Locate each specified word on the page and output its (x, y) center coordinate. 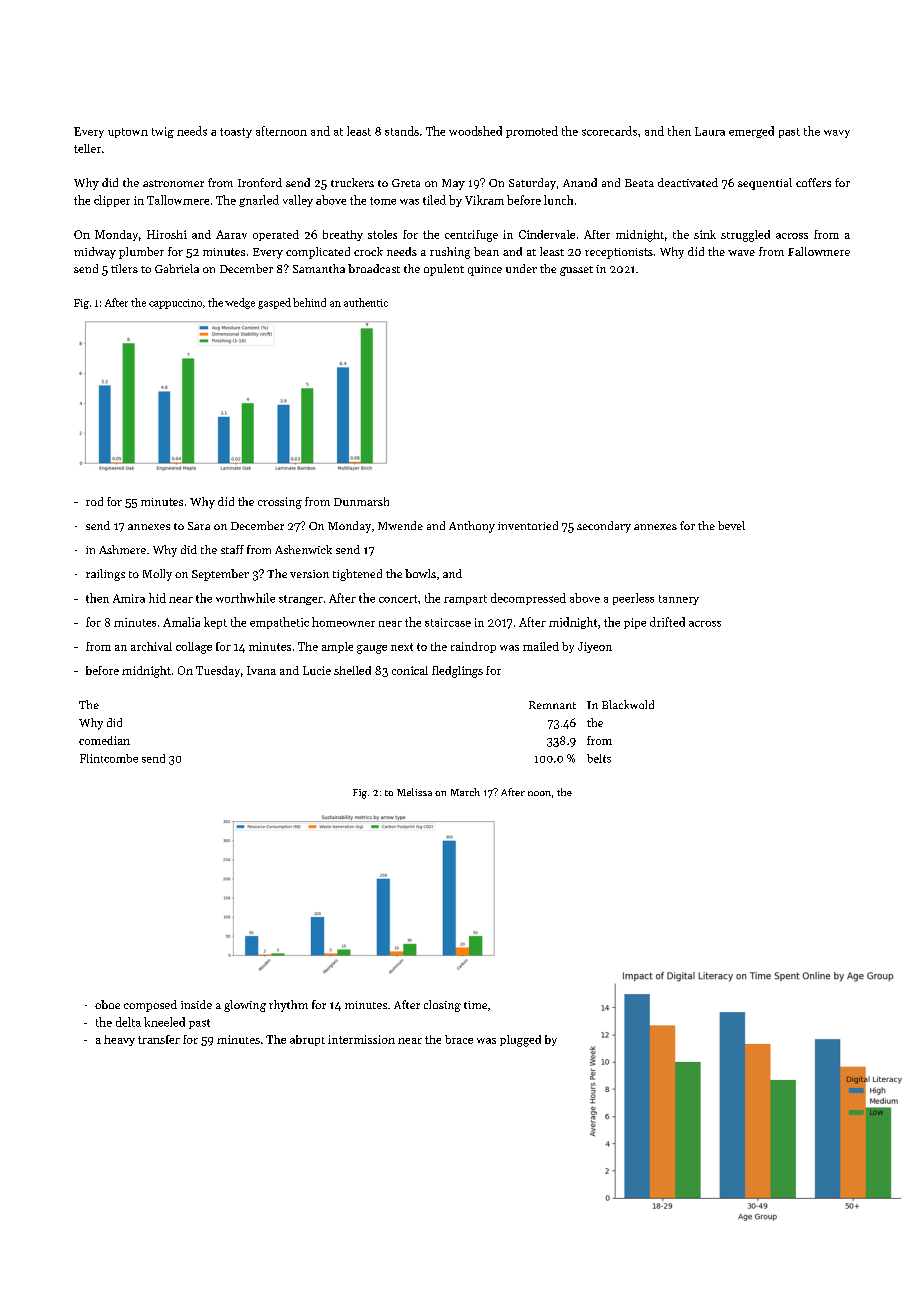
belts (599, 758)
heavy (119, 1040)
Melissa (414, 792)
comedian (104, 740)
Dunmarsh (361, 501)
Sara (199, 526)
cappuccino (175, 304)
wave (741, 253)
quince (485, 270)
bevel (731, 525)
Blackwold (628, 704)
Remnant (552, 705)
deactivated (688, 182)
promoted (532, 132)
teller (87, 148)
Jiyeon (595, 647)
